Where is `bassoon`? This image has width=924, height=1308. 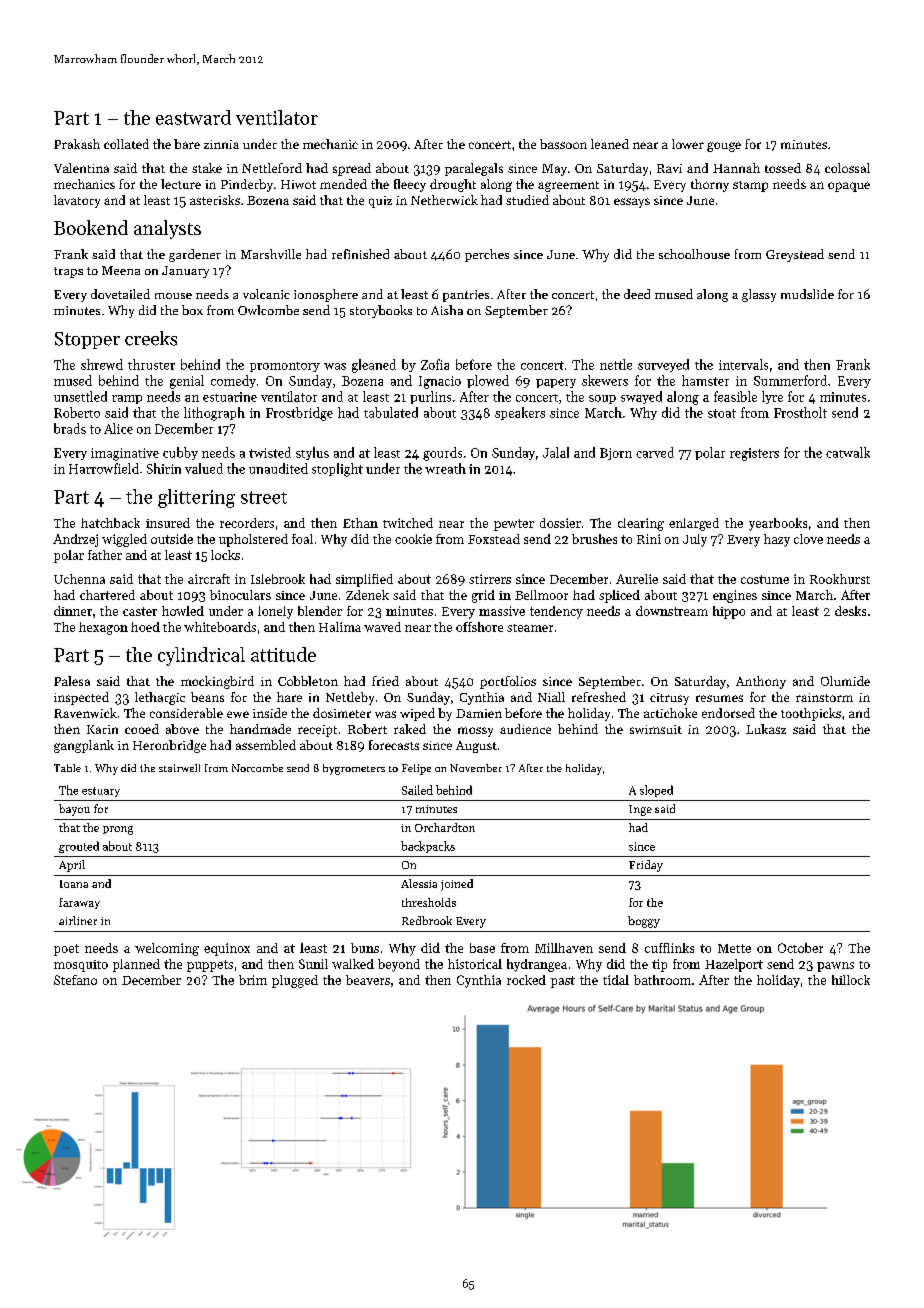
bassoon is located at coordinates (563, 144).
